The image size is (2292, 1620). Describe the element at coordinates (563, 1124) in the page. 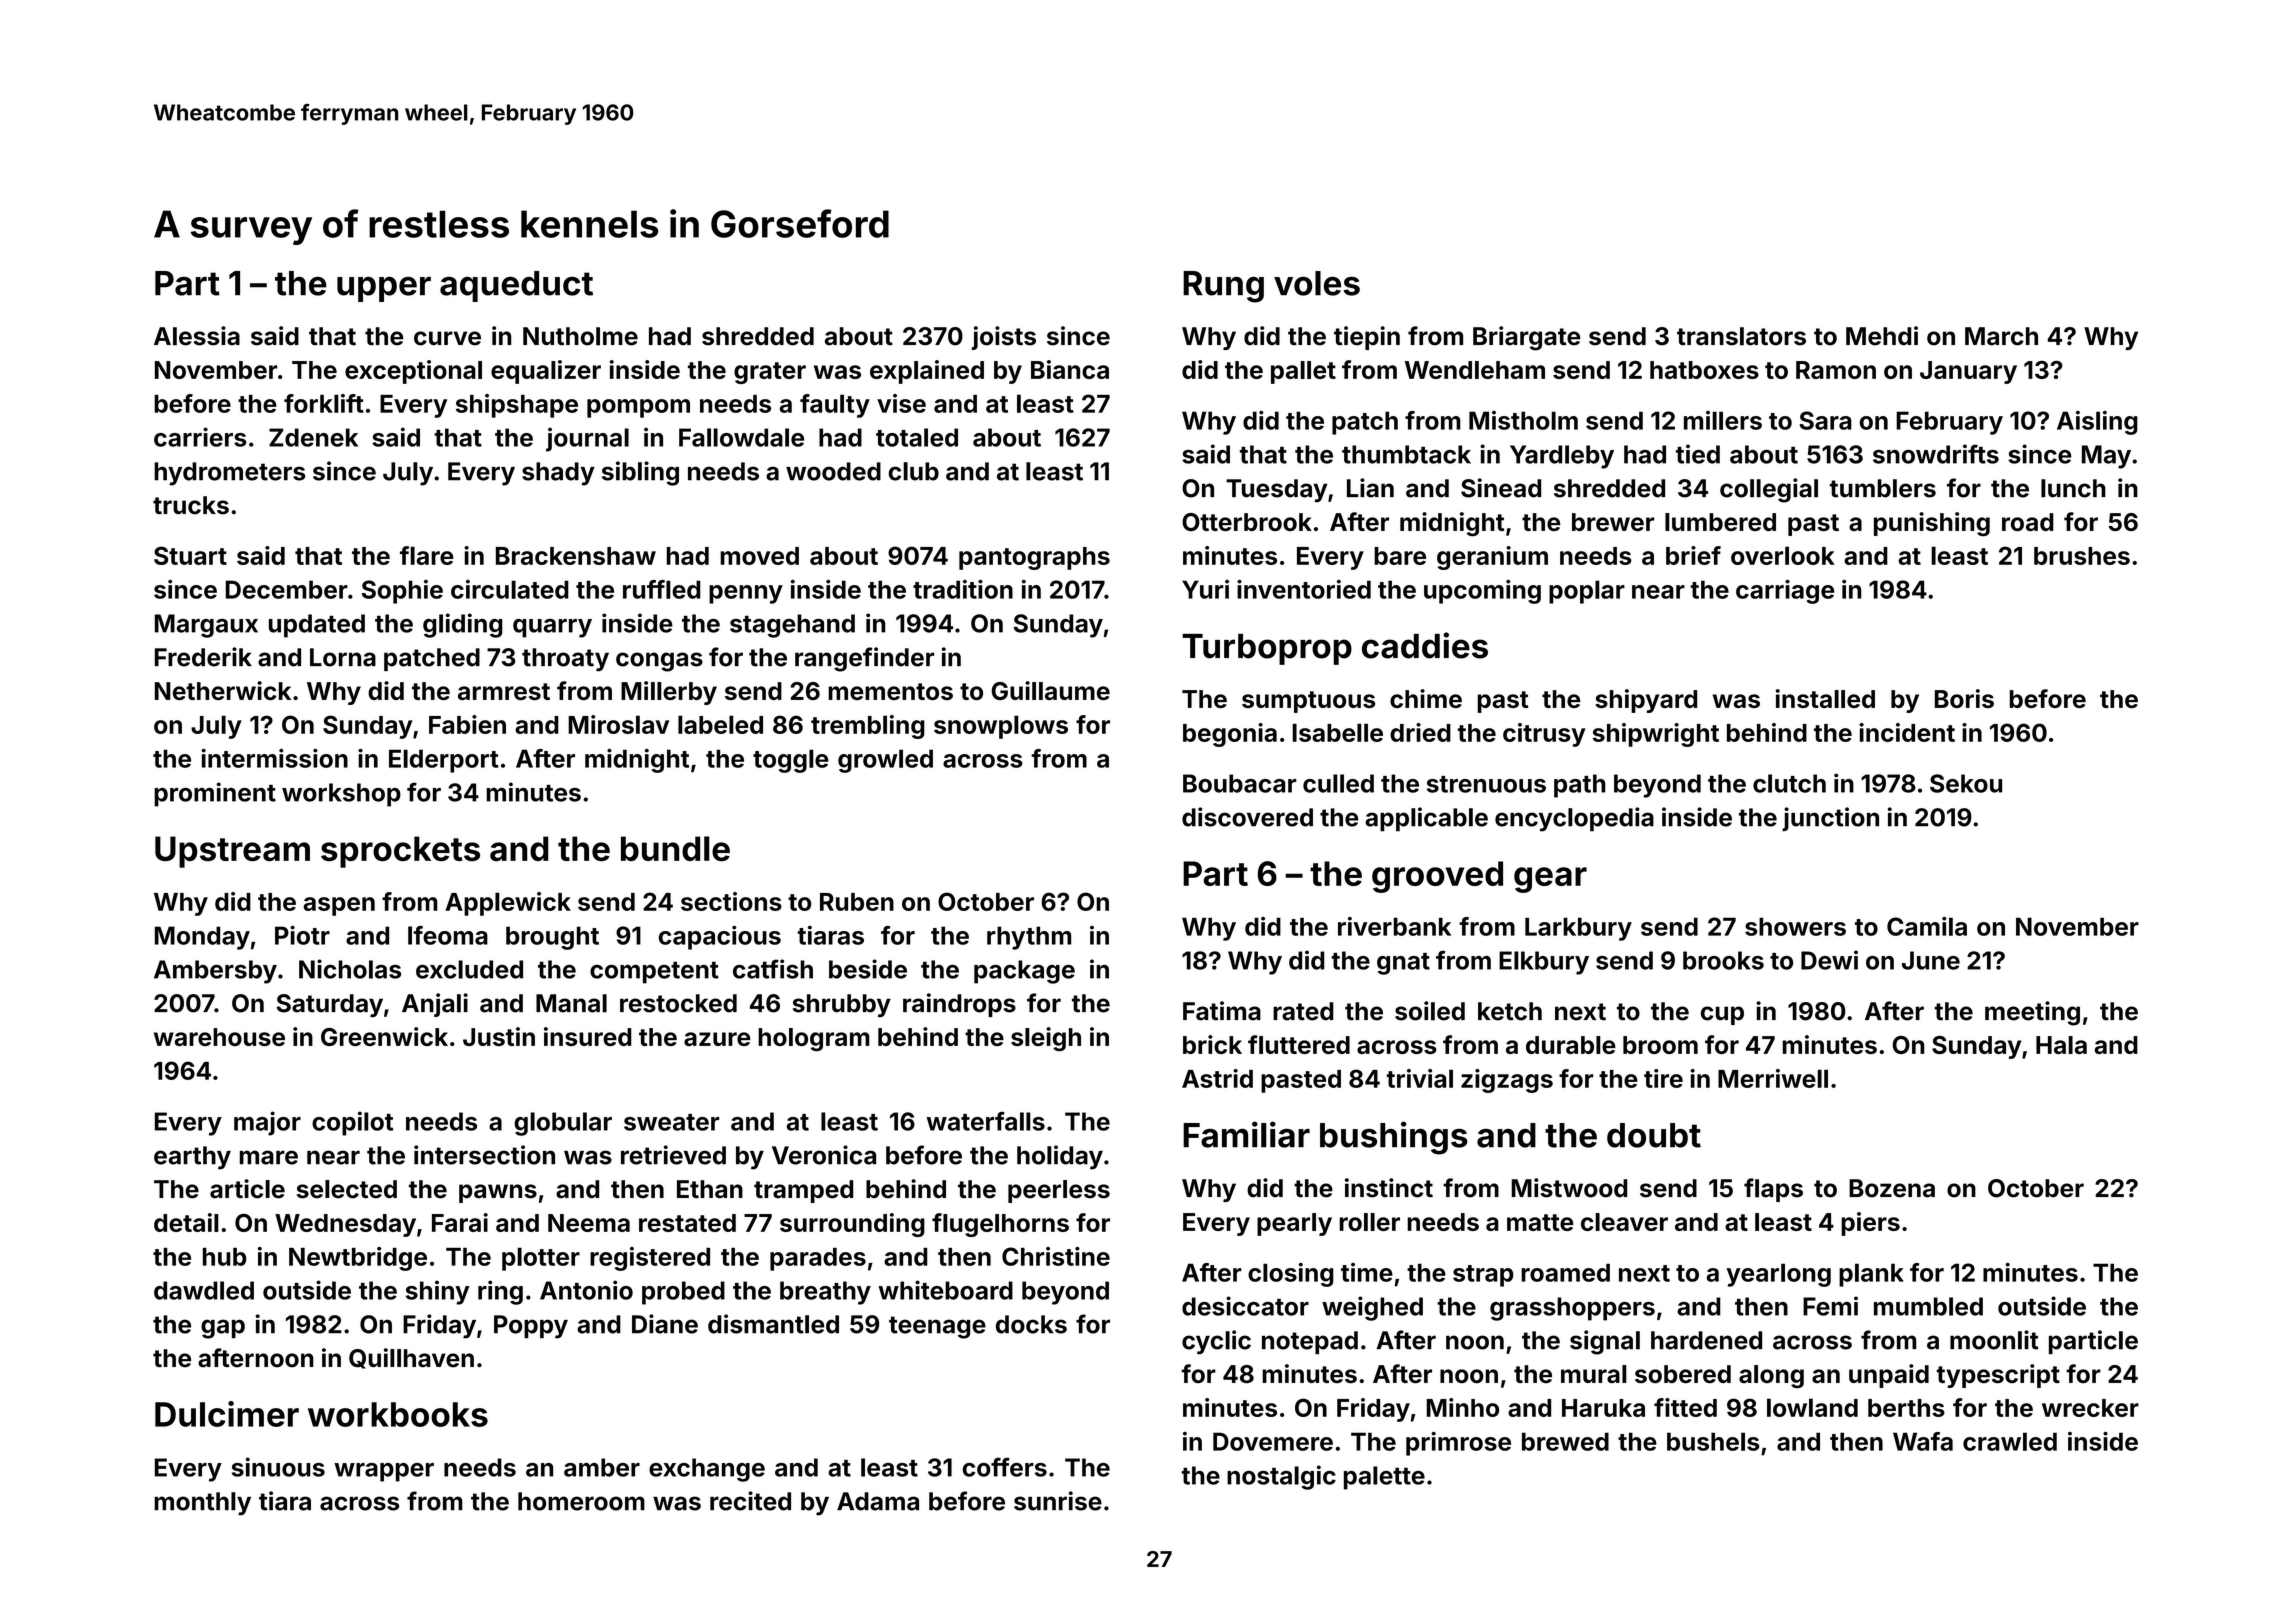

I see `globular` at that location.
